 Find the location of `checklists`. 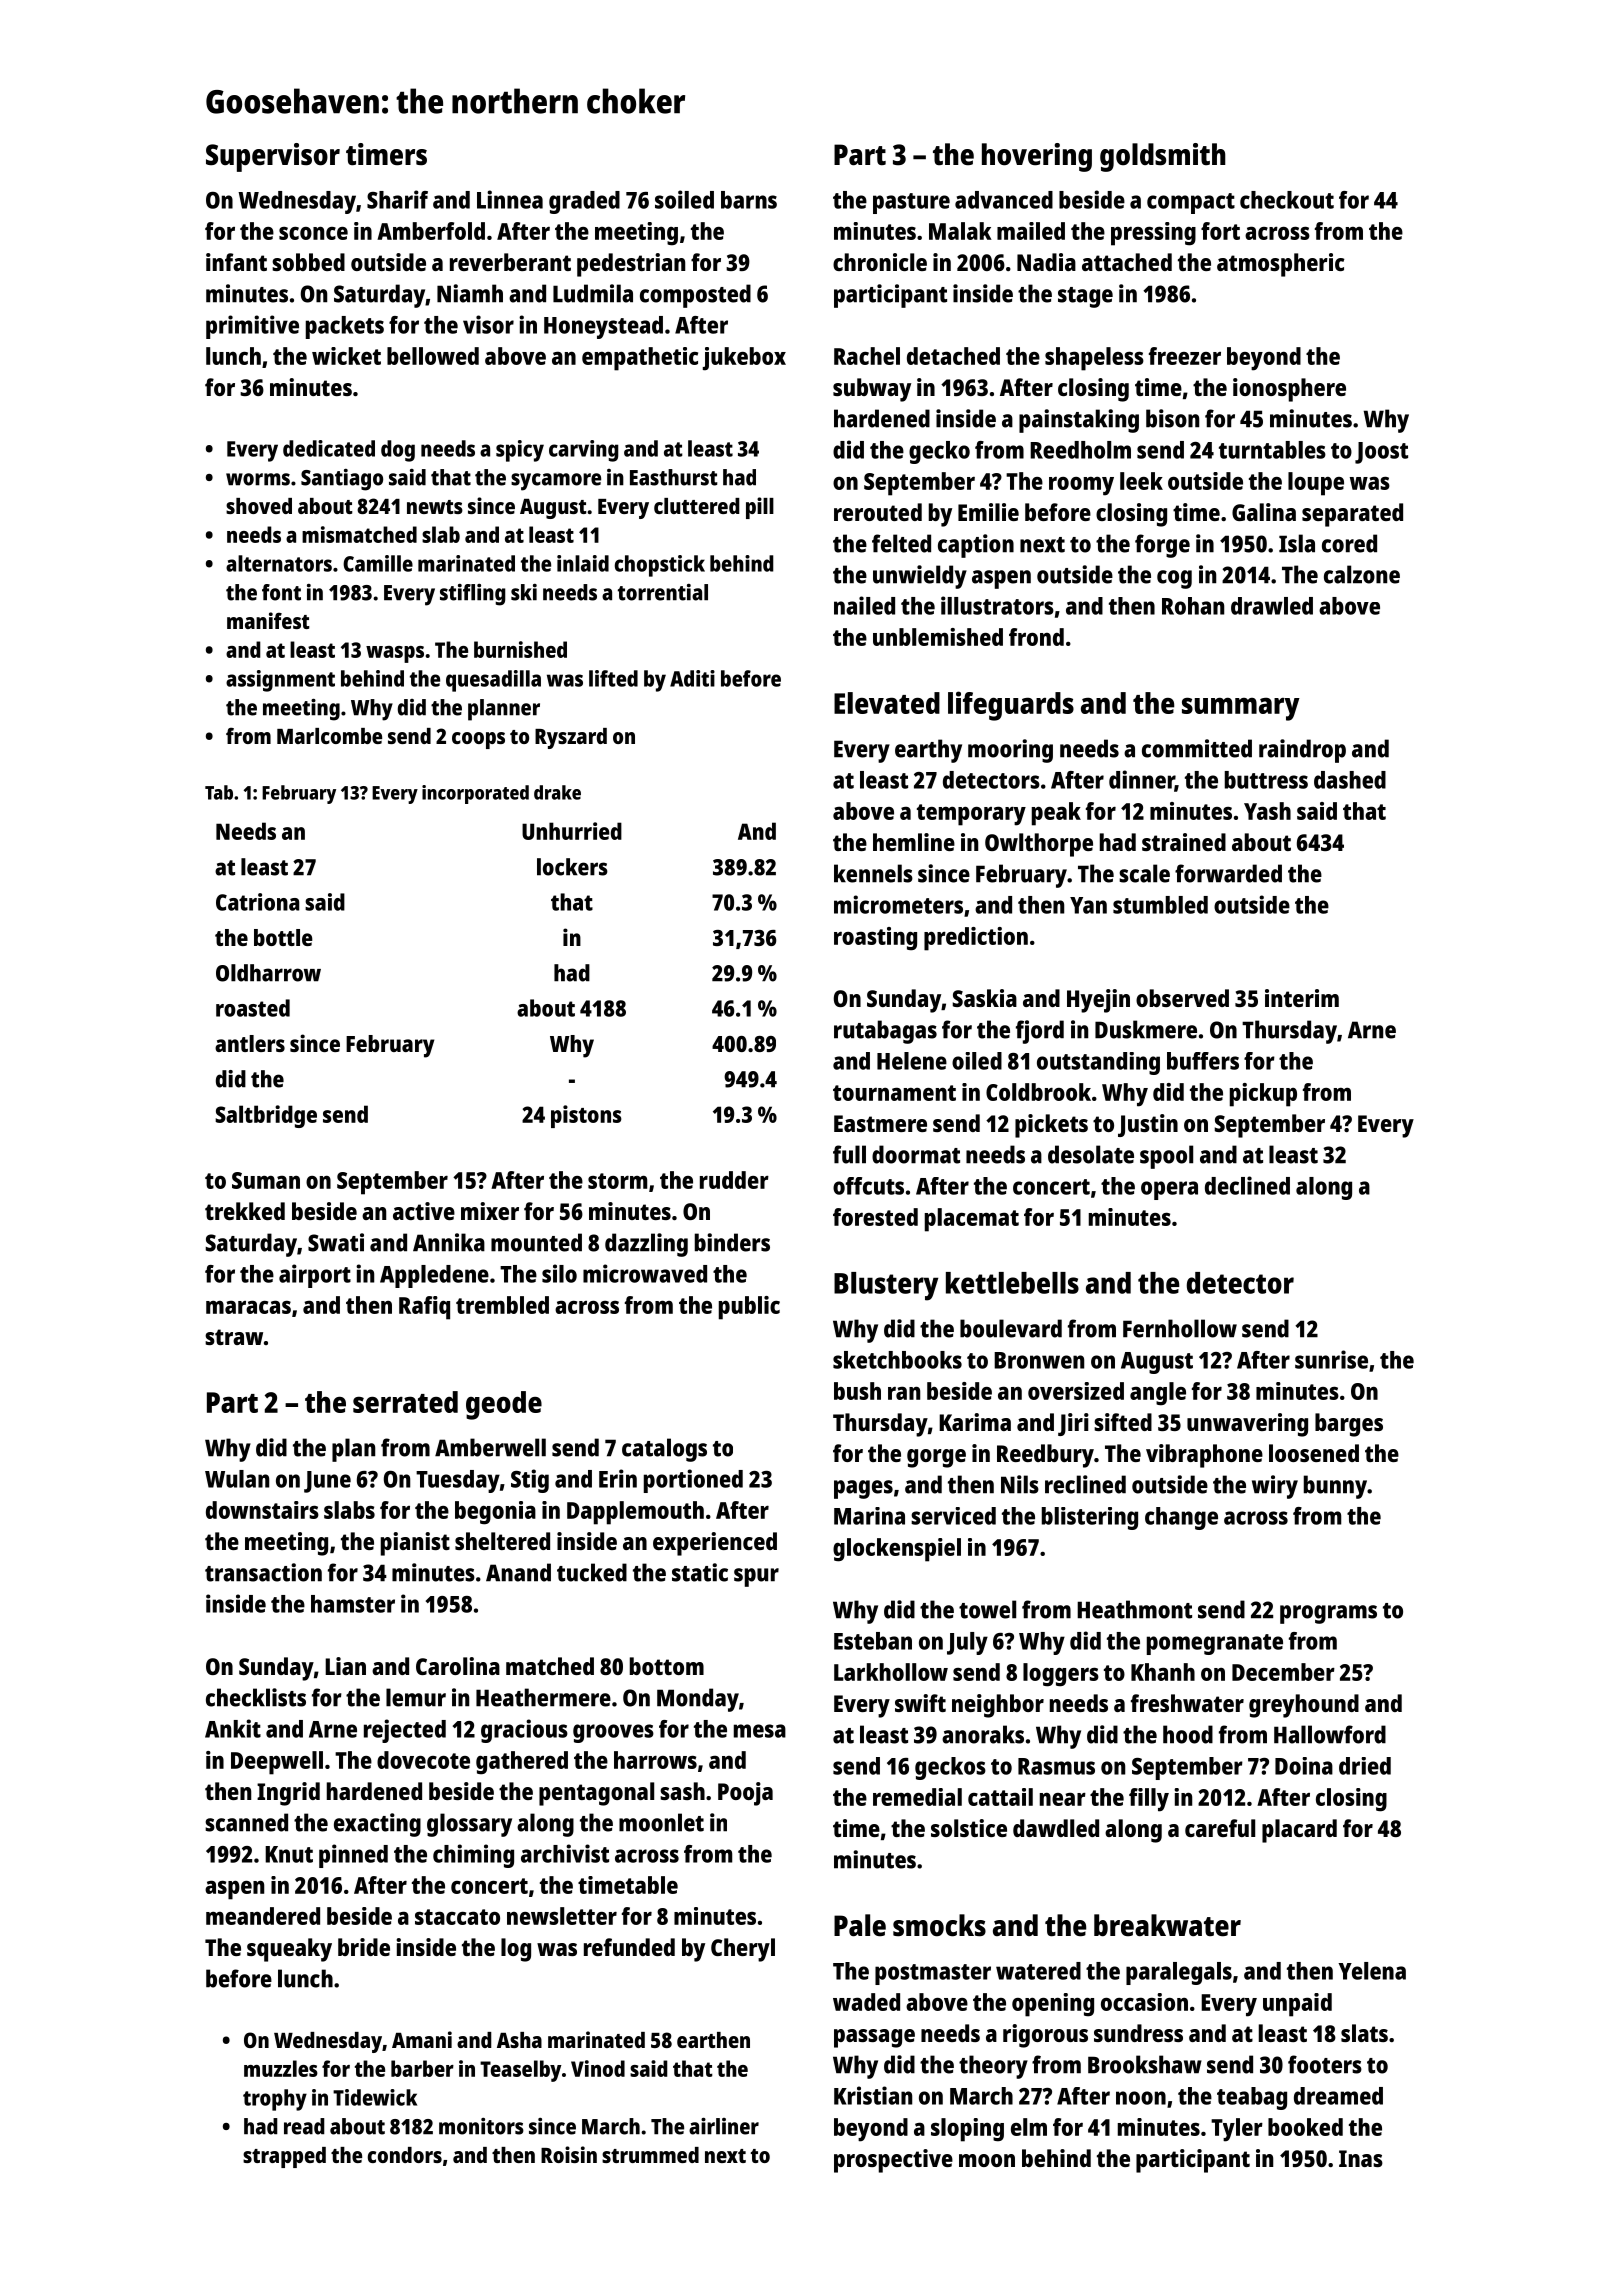

checklists is located at coordinates (256, 1697).
